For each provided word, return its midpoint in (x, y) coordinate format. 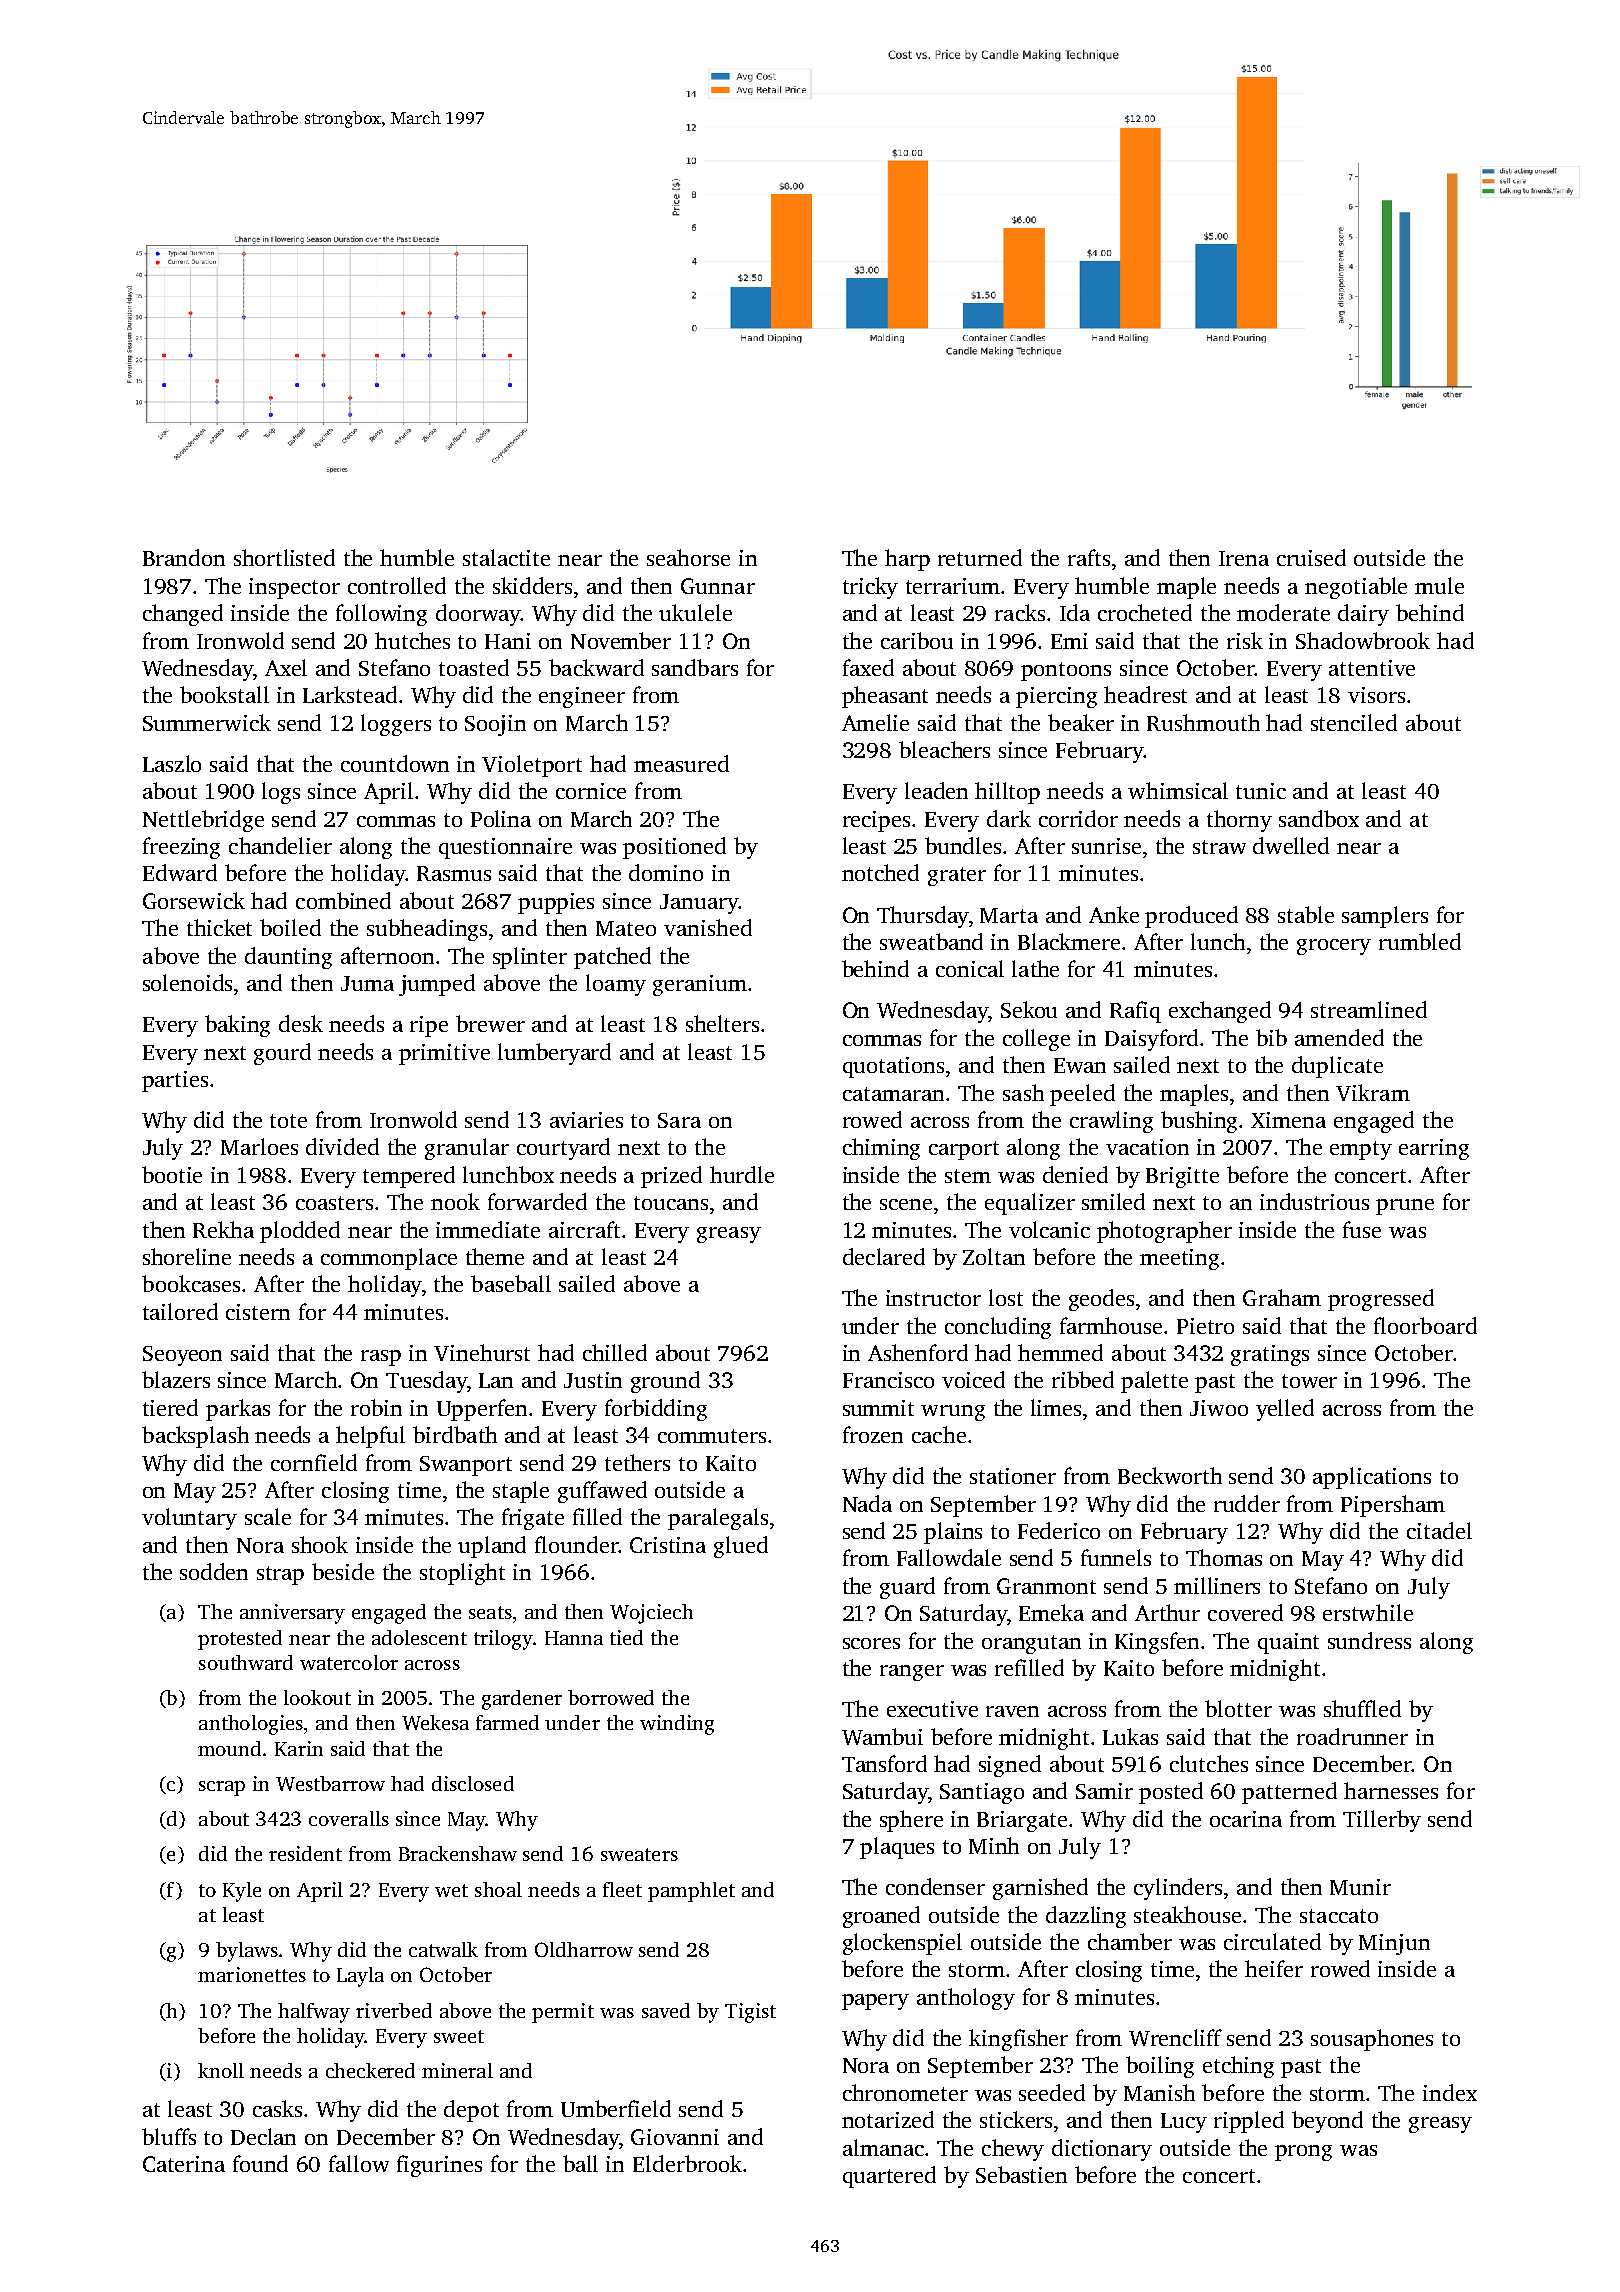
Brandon (184, 557)
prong (1303, 2153)
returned (980, 557)
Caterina (184, 2164)
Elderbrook (687, 2163)
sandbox (1319, 818)
